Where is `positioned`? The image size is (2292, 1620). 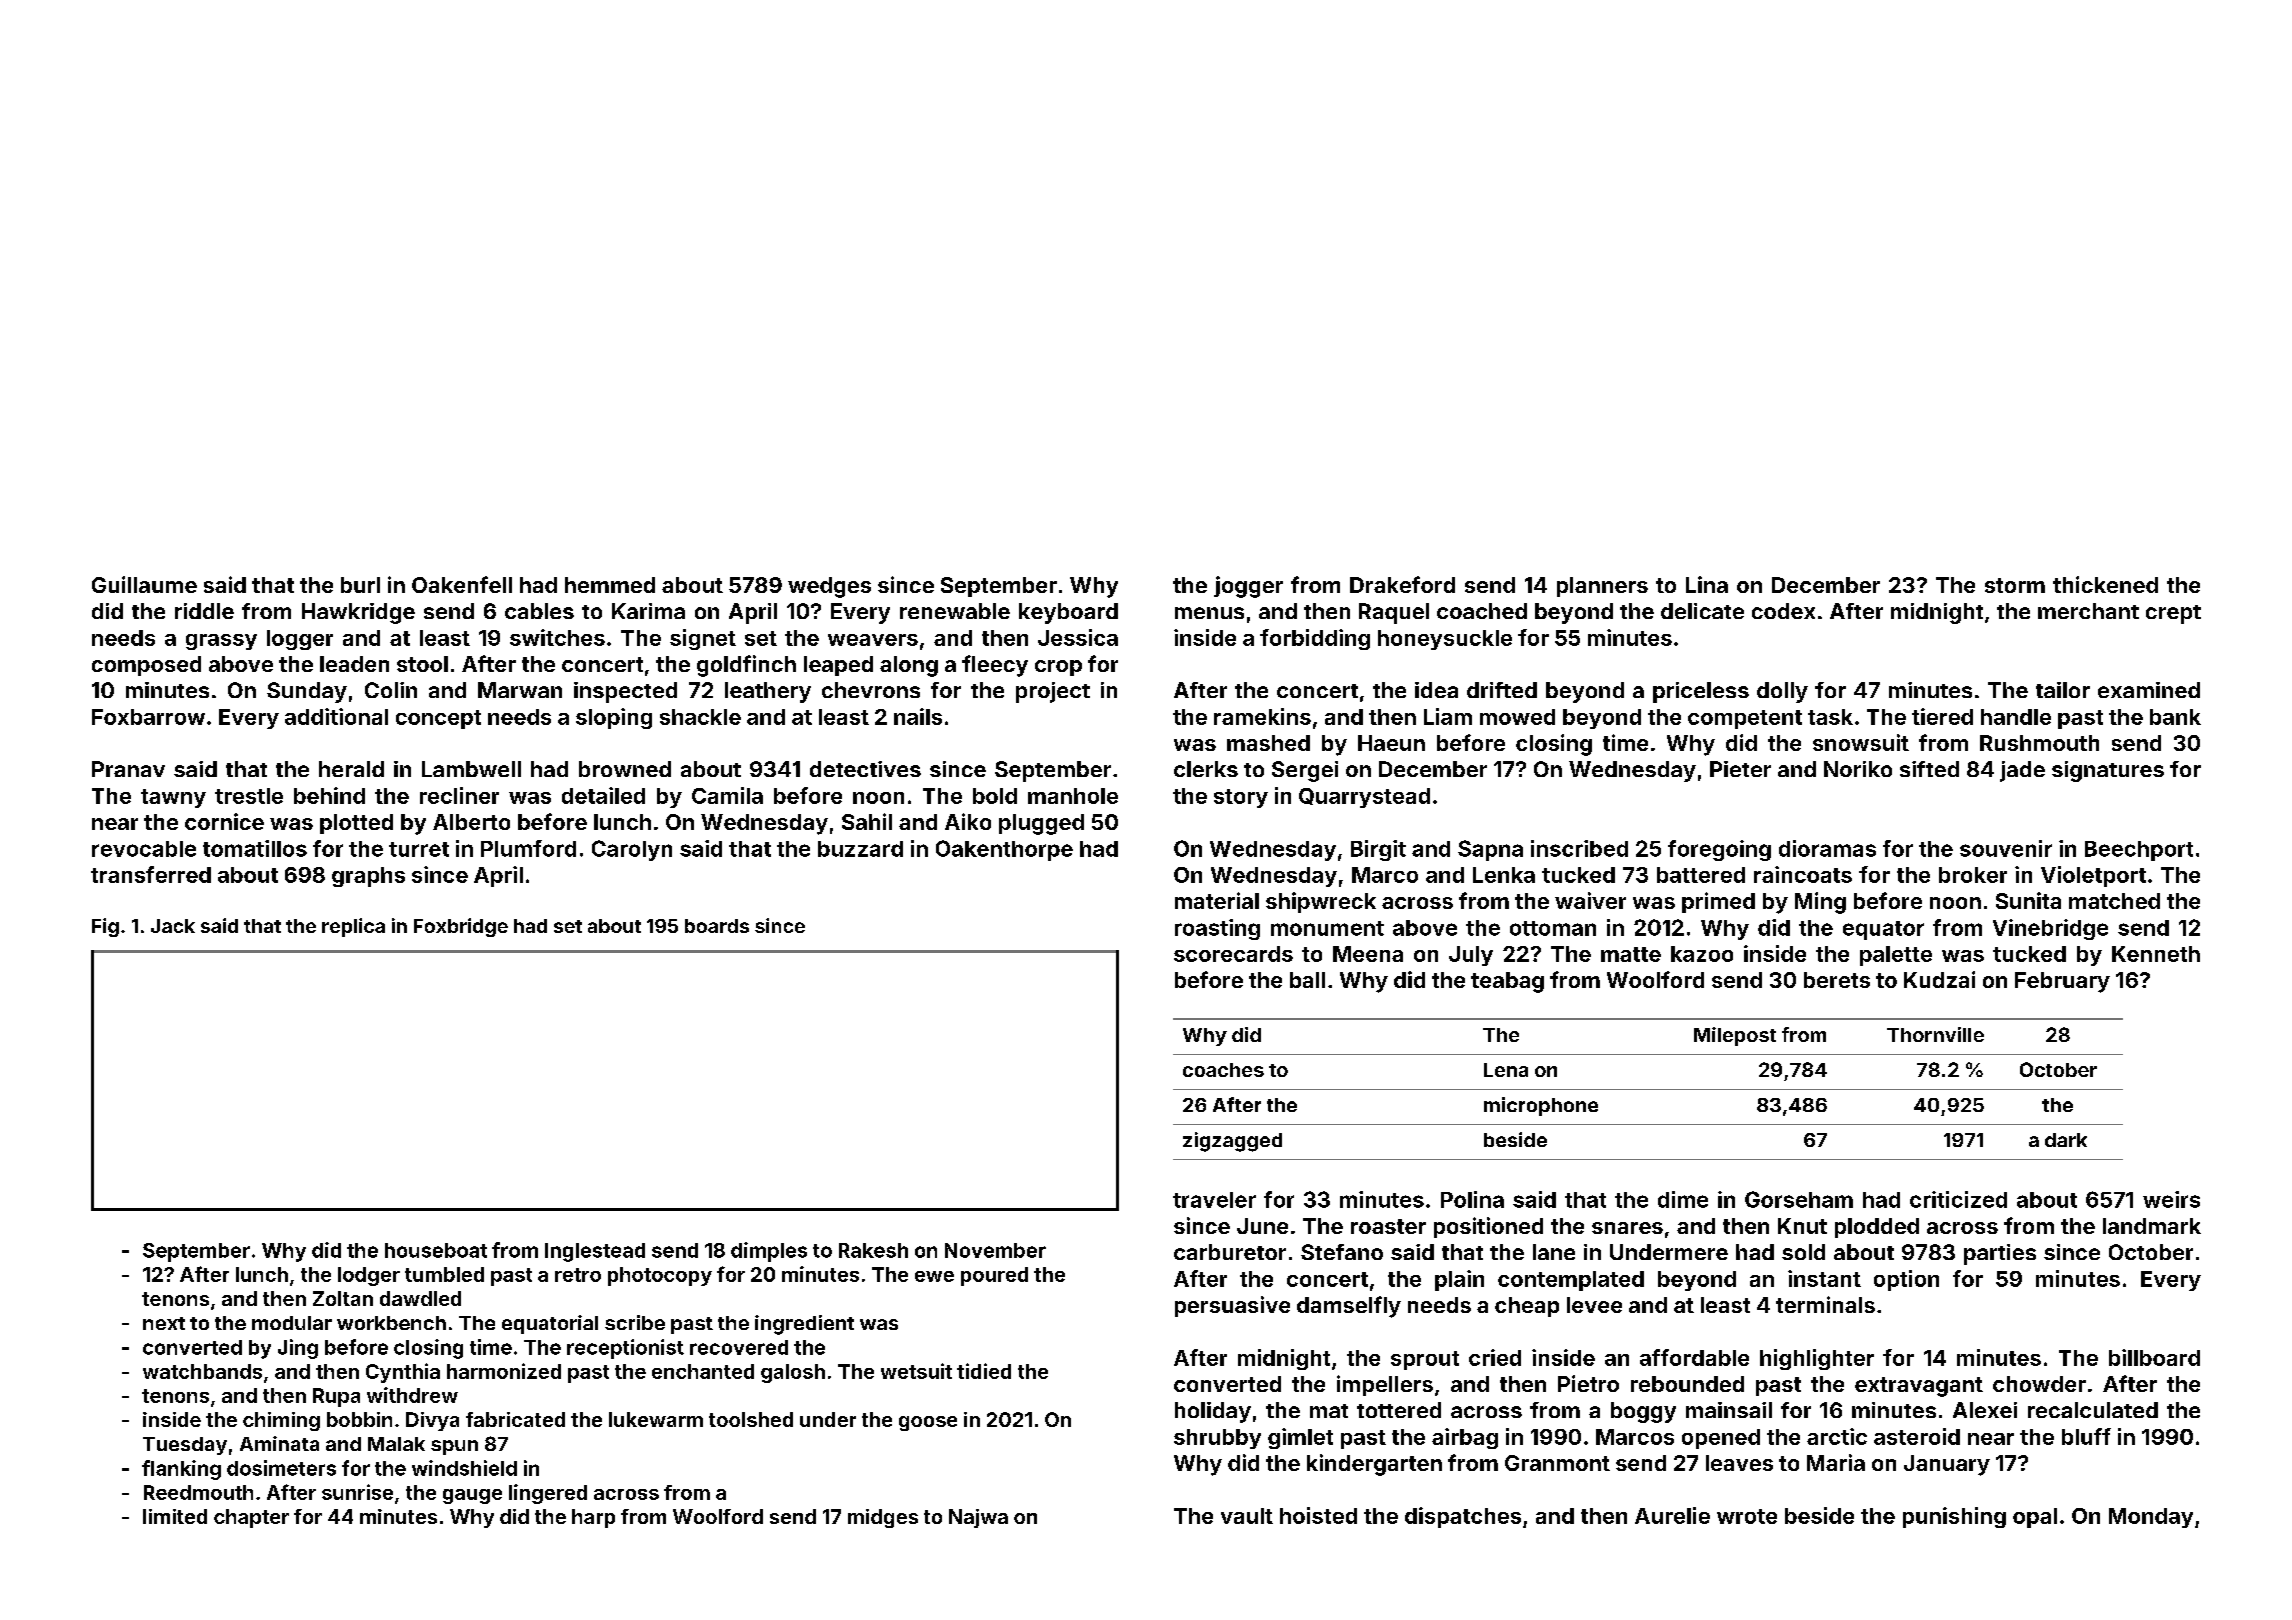
positioned is located at coordinates (1488, 1227).
